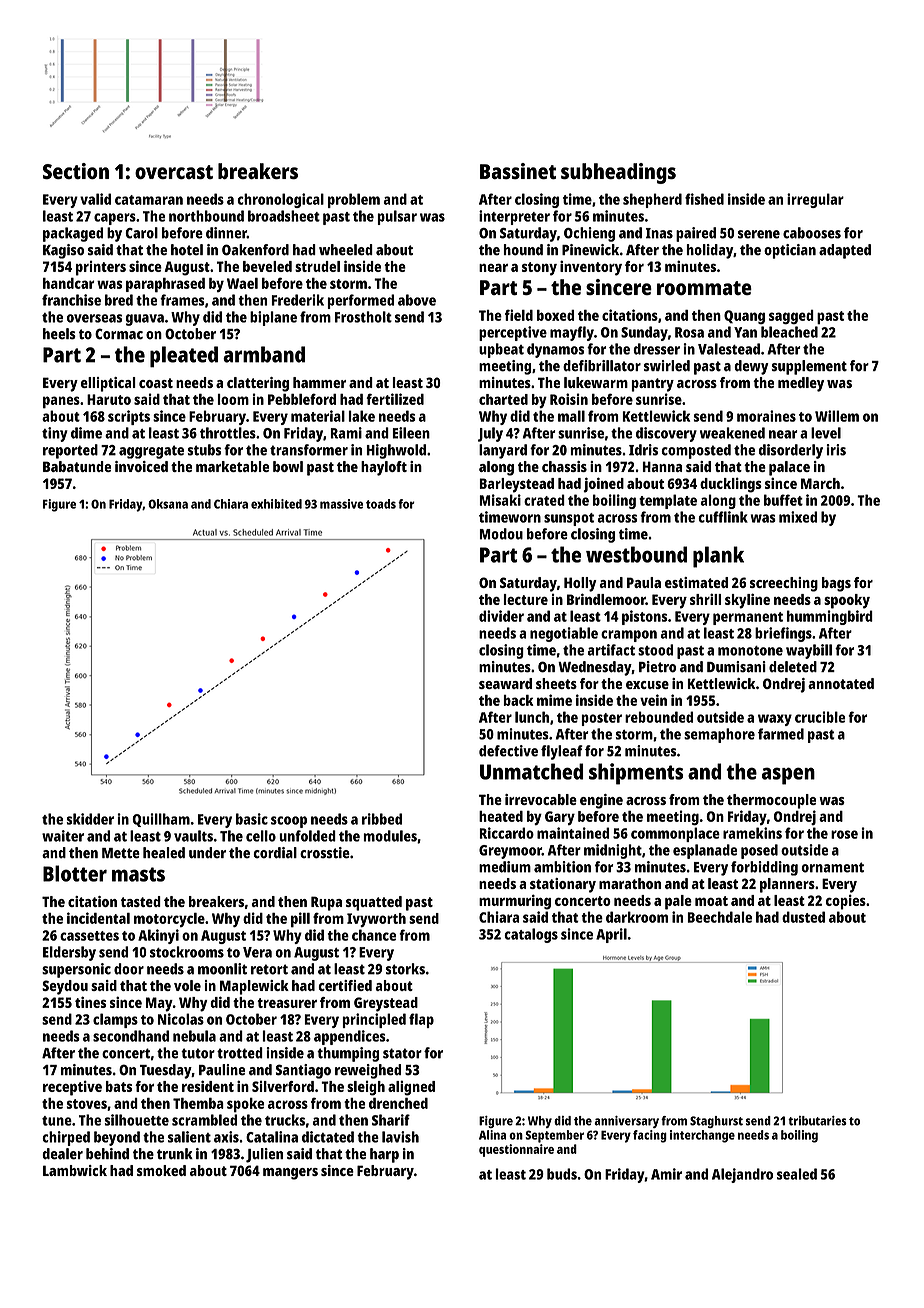 Image resolution: width=924 pixels, height=1308 pixels. I want to click on pill, so click(300, 920).
